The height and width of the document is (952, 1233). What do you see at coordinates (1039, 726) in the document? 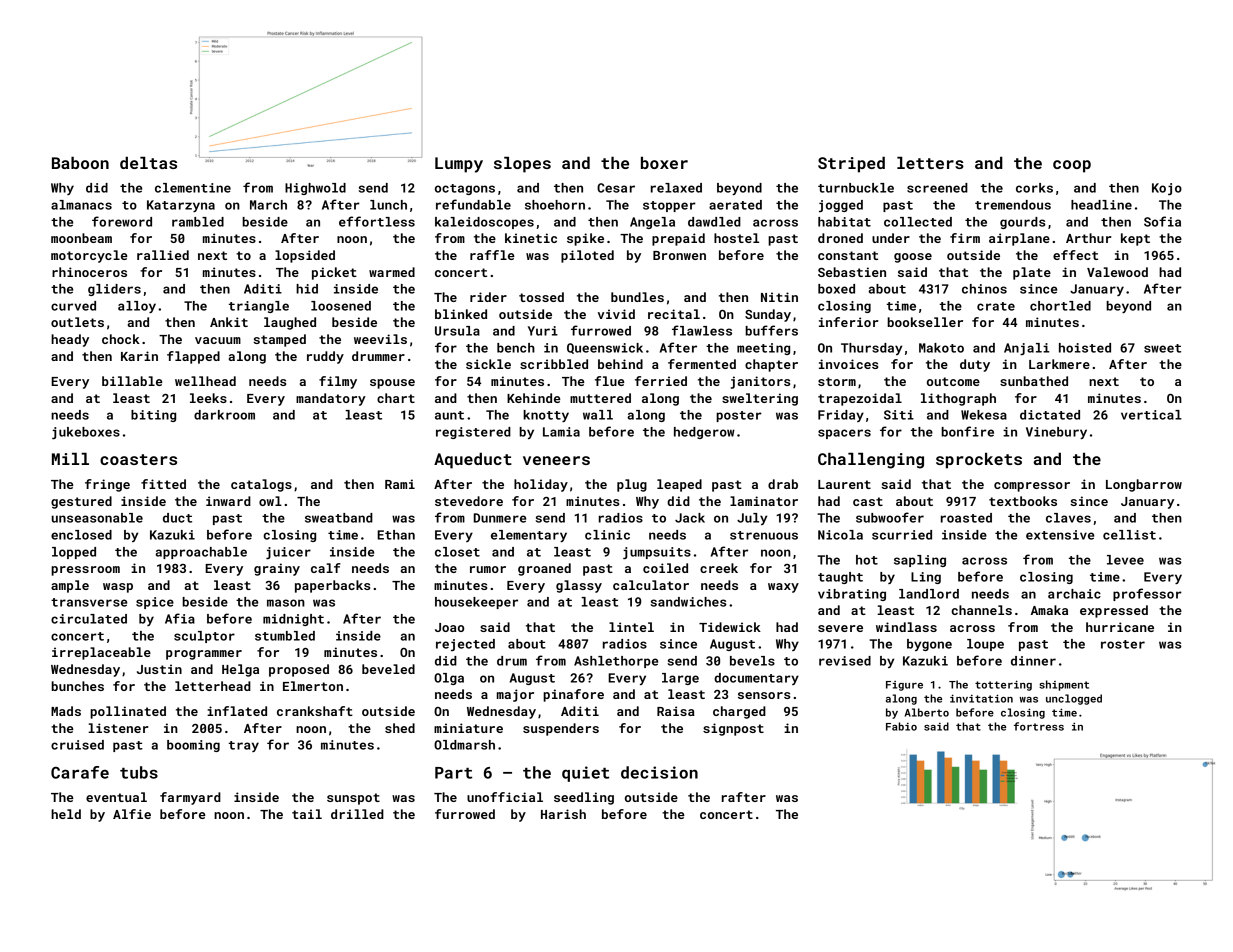
I see `fortress` at bounding box center [1039, 726].
